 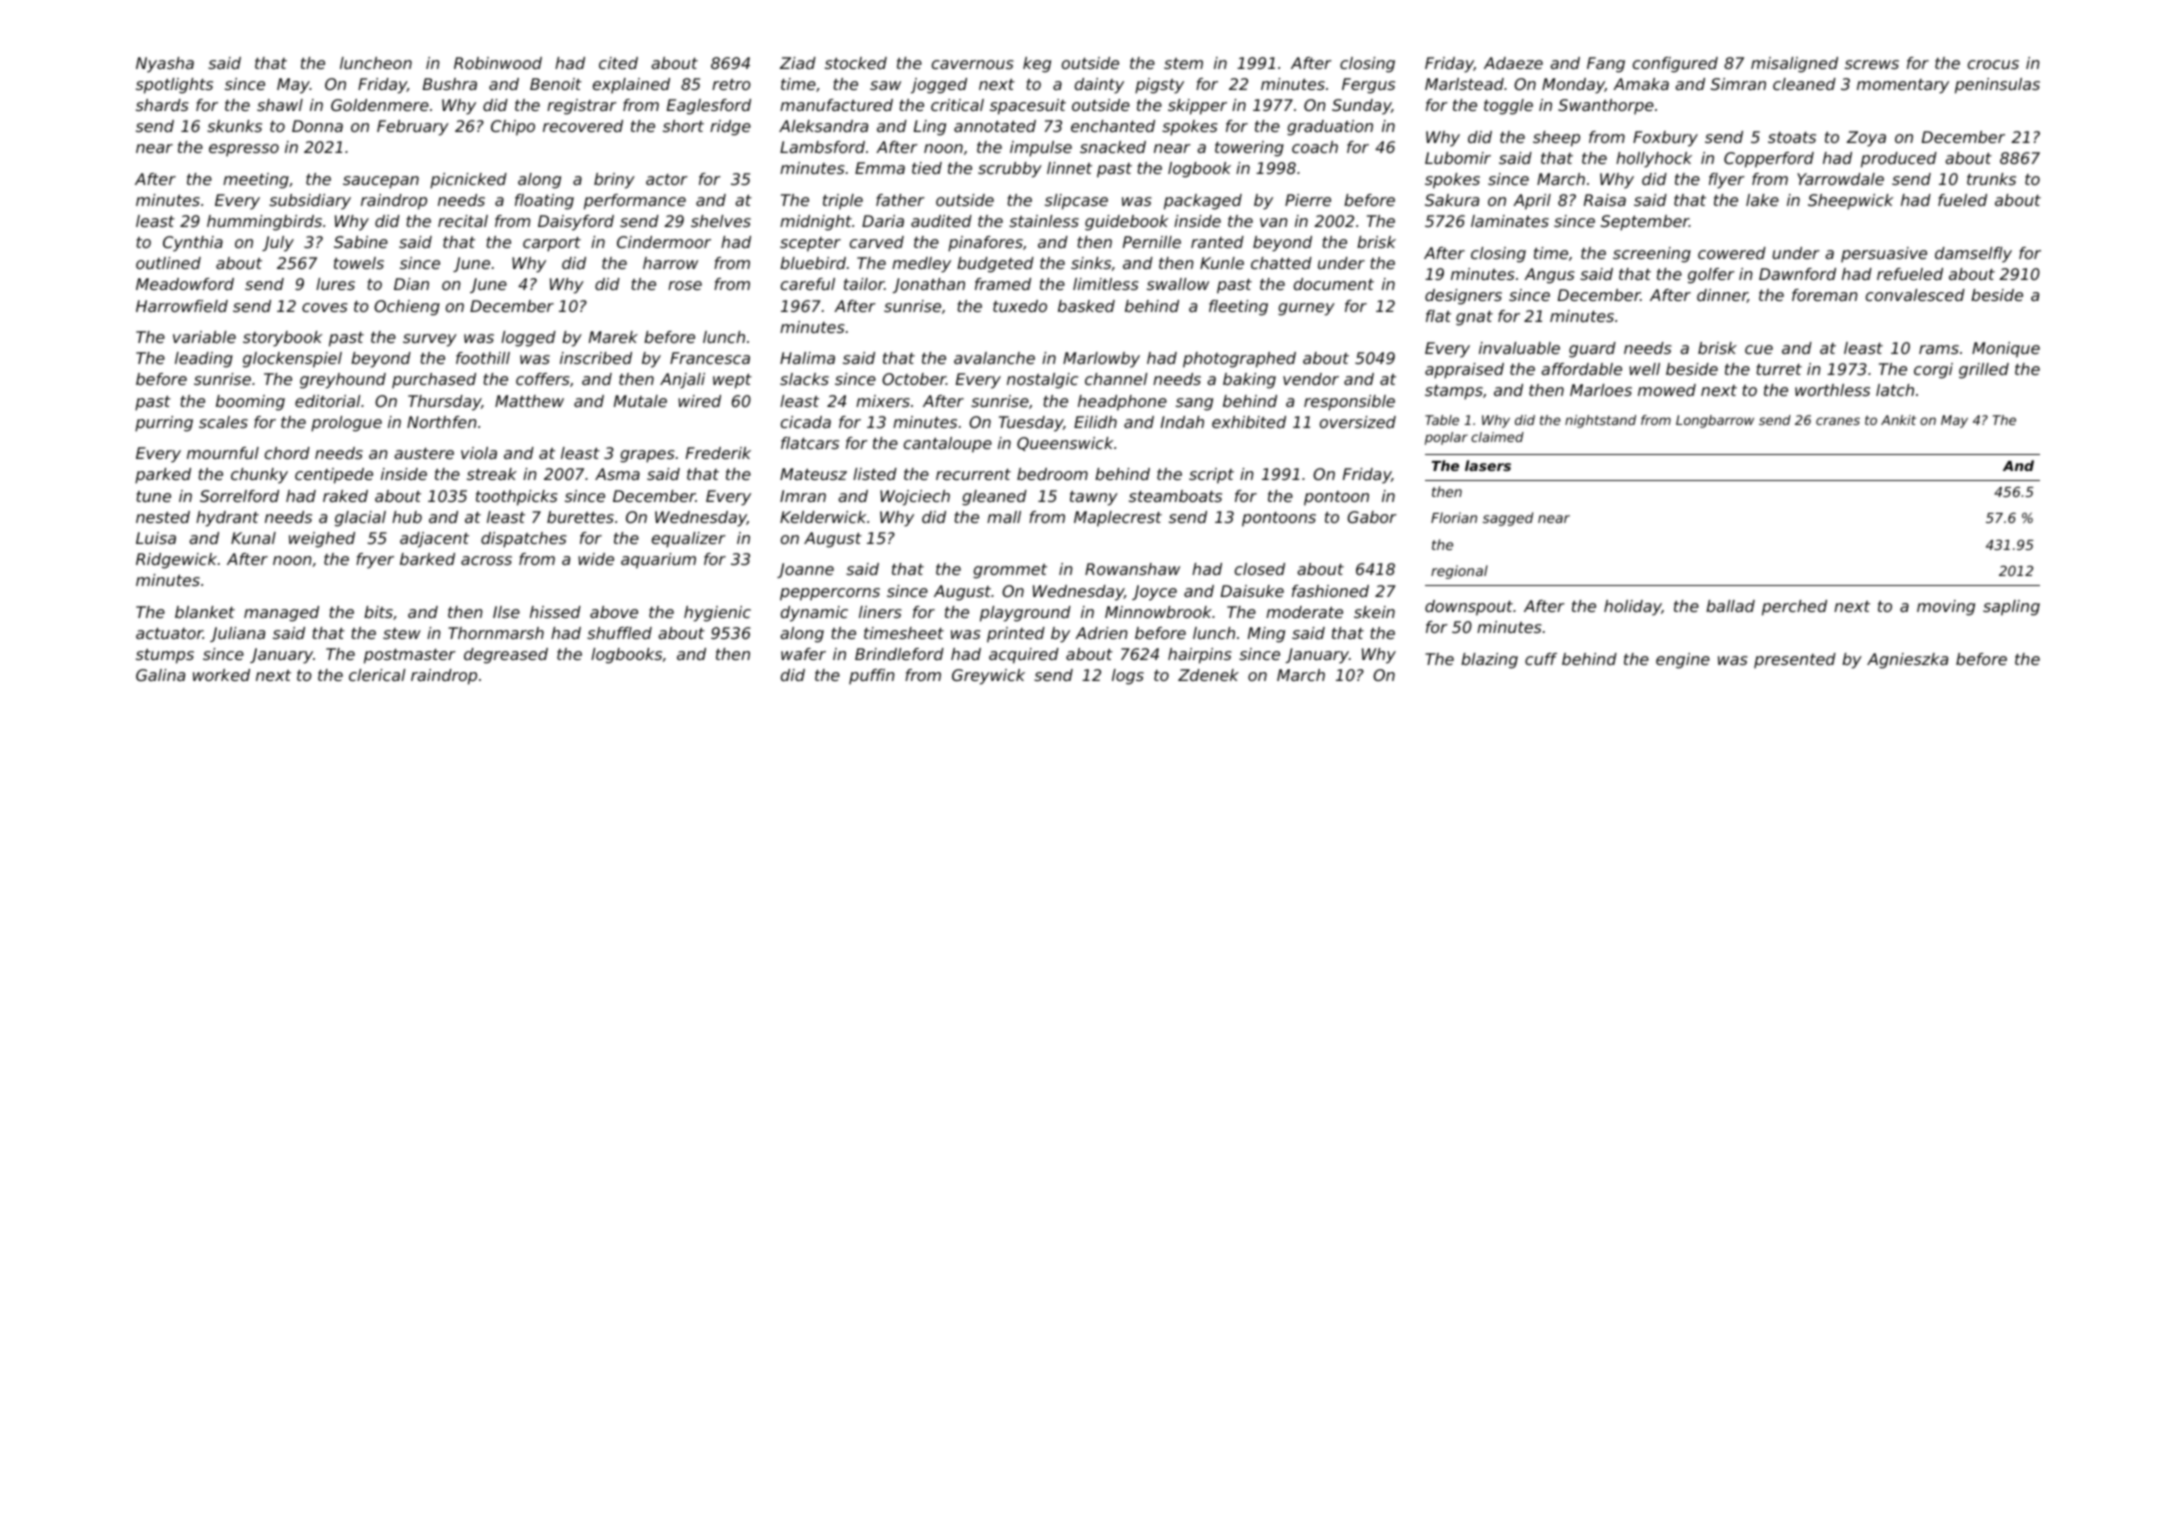 What do you see at coordinates (292, 360) in the image?
I see `glockenspiel` at bounding box center [292, 360].
